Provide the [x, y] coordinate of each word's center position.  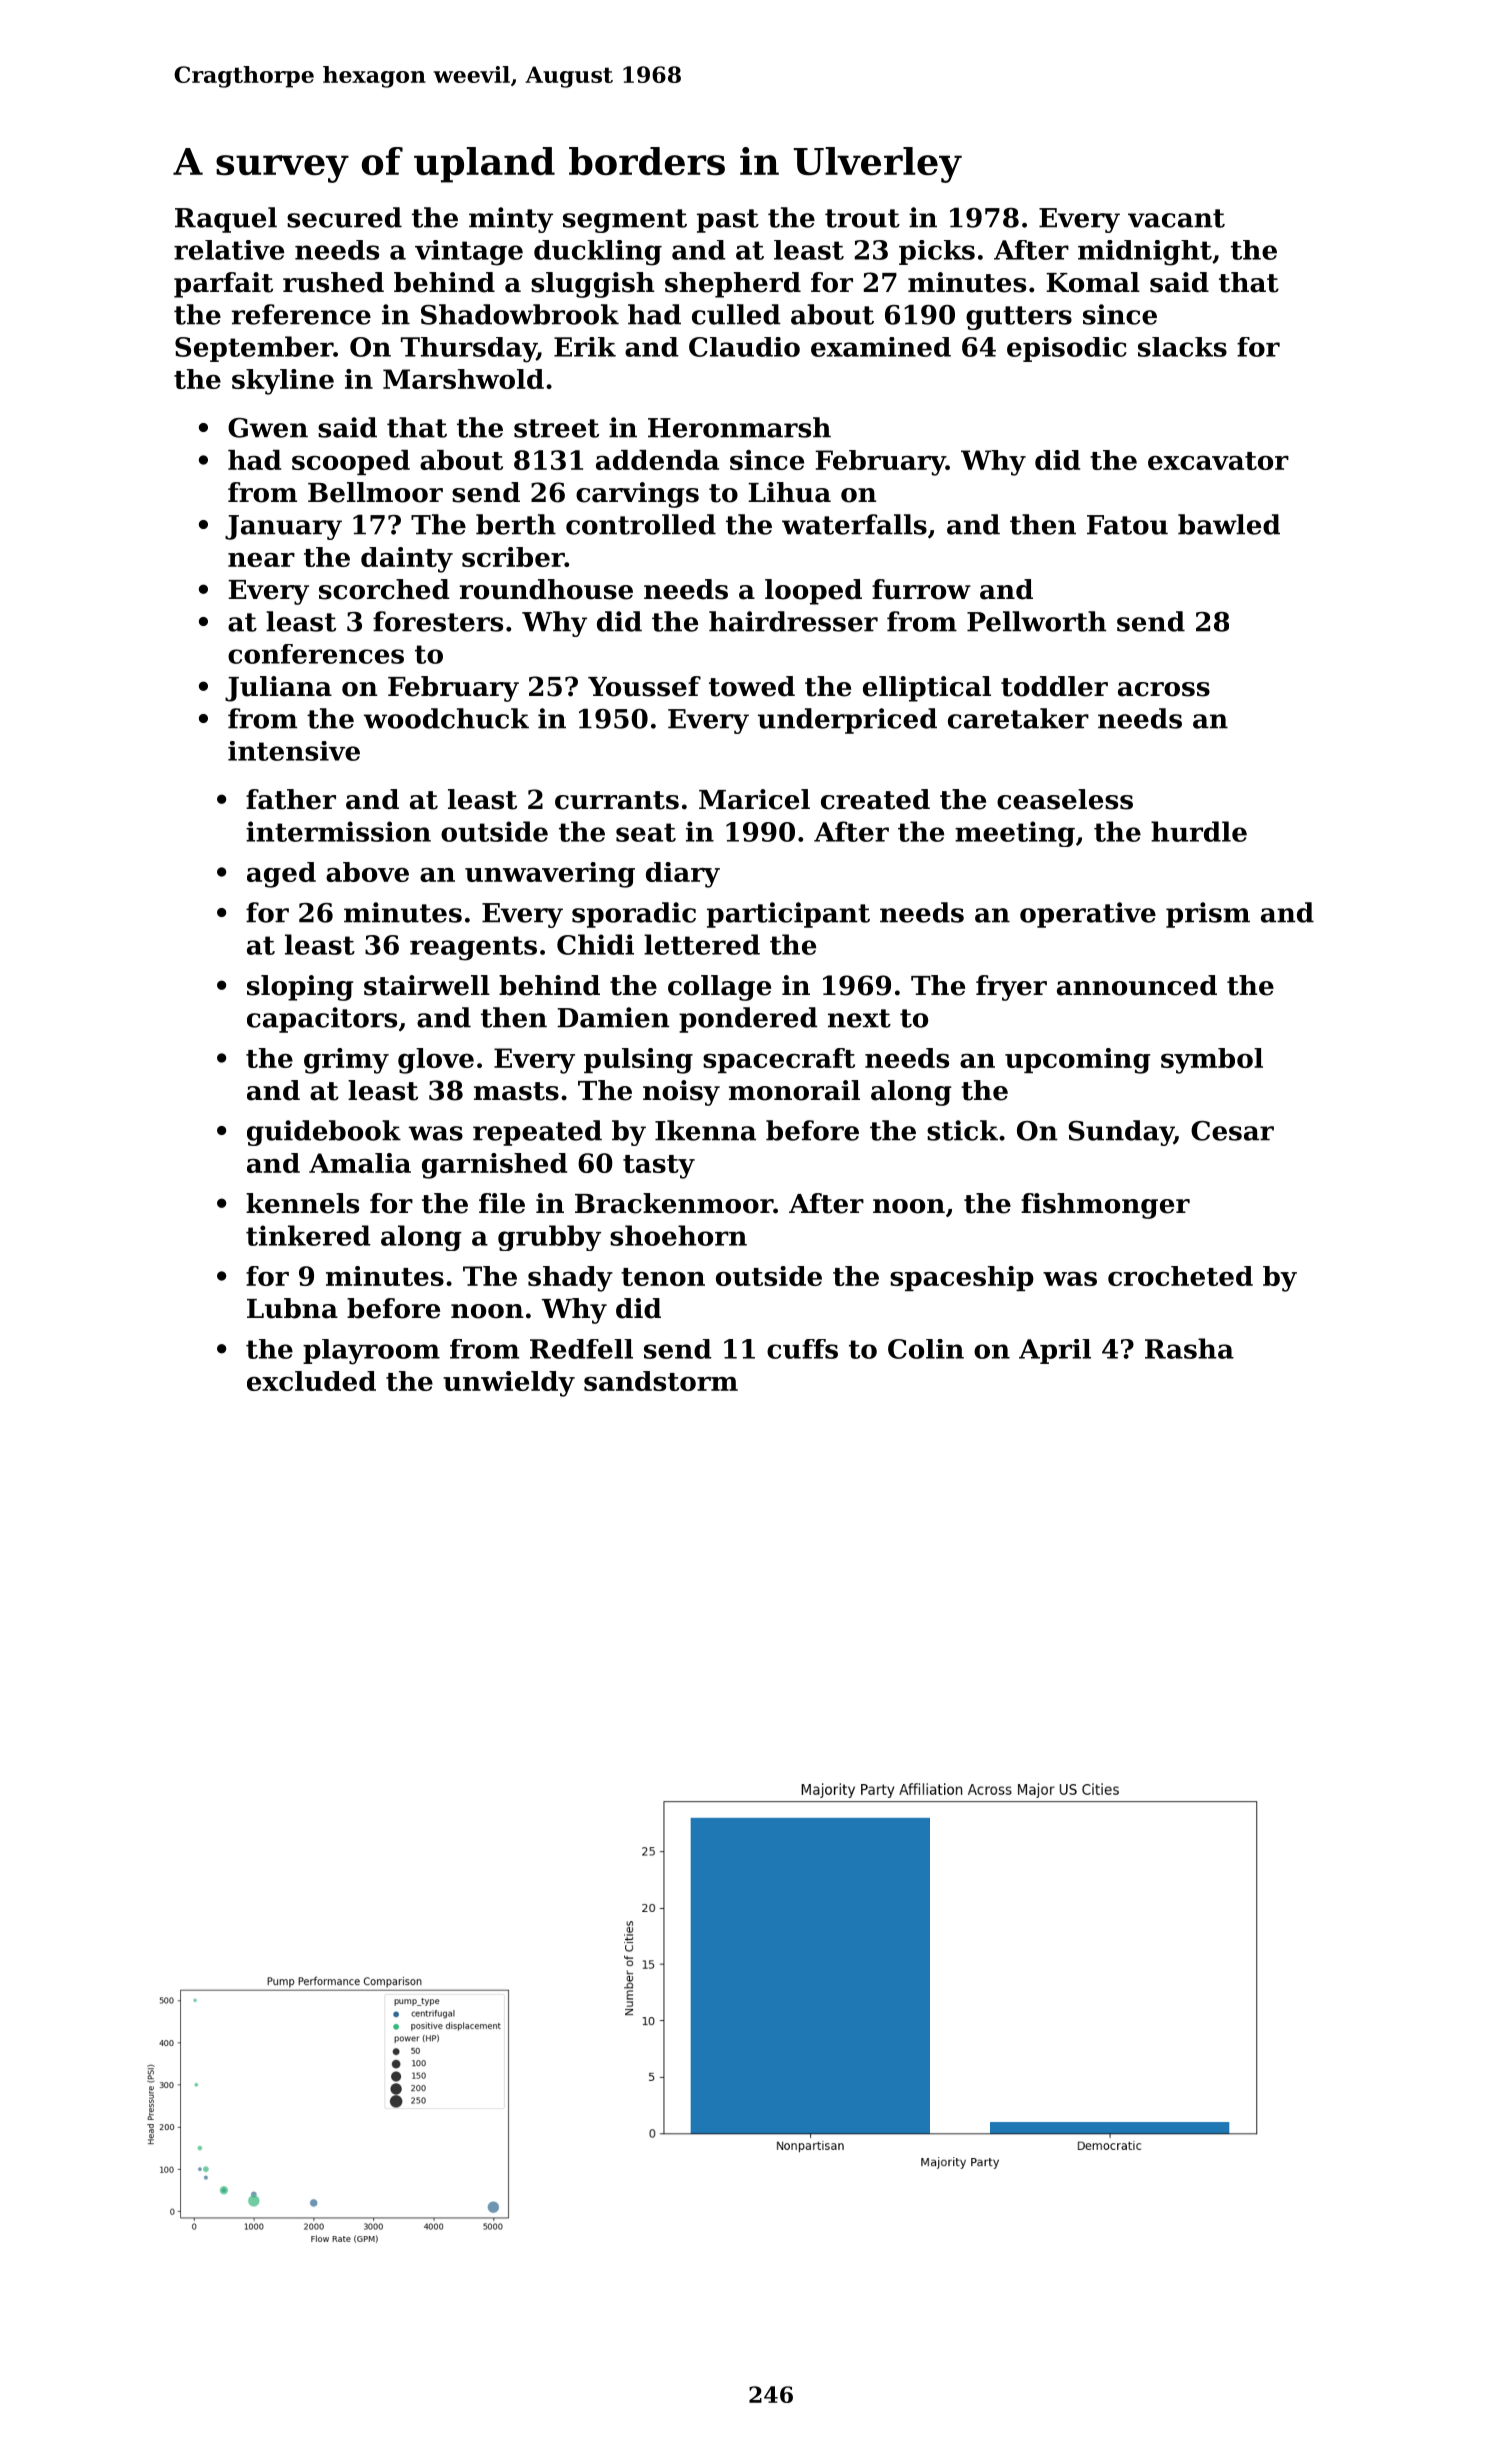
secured [344, 217]
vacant [1176, 218]
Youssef [644, 686]
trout [862, 218]
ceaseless [1065, 799]
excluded [311, 1381]
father [291, 799]
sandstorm [661, 1381]
